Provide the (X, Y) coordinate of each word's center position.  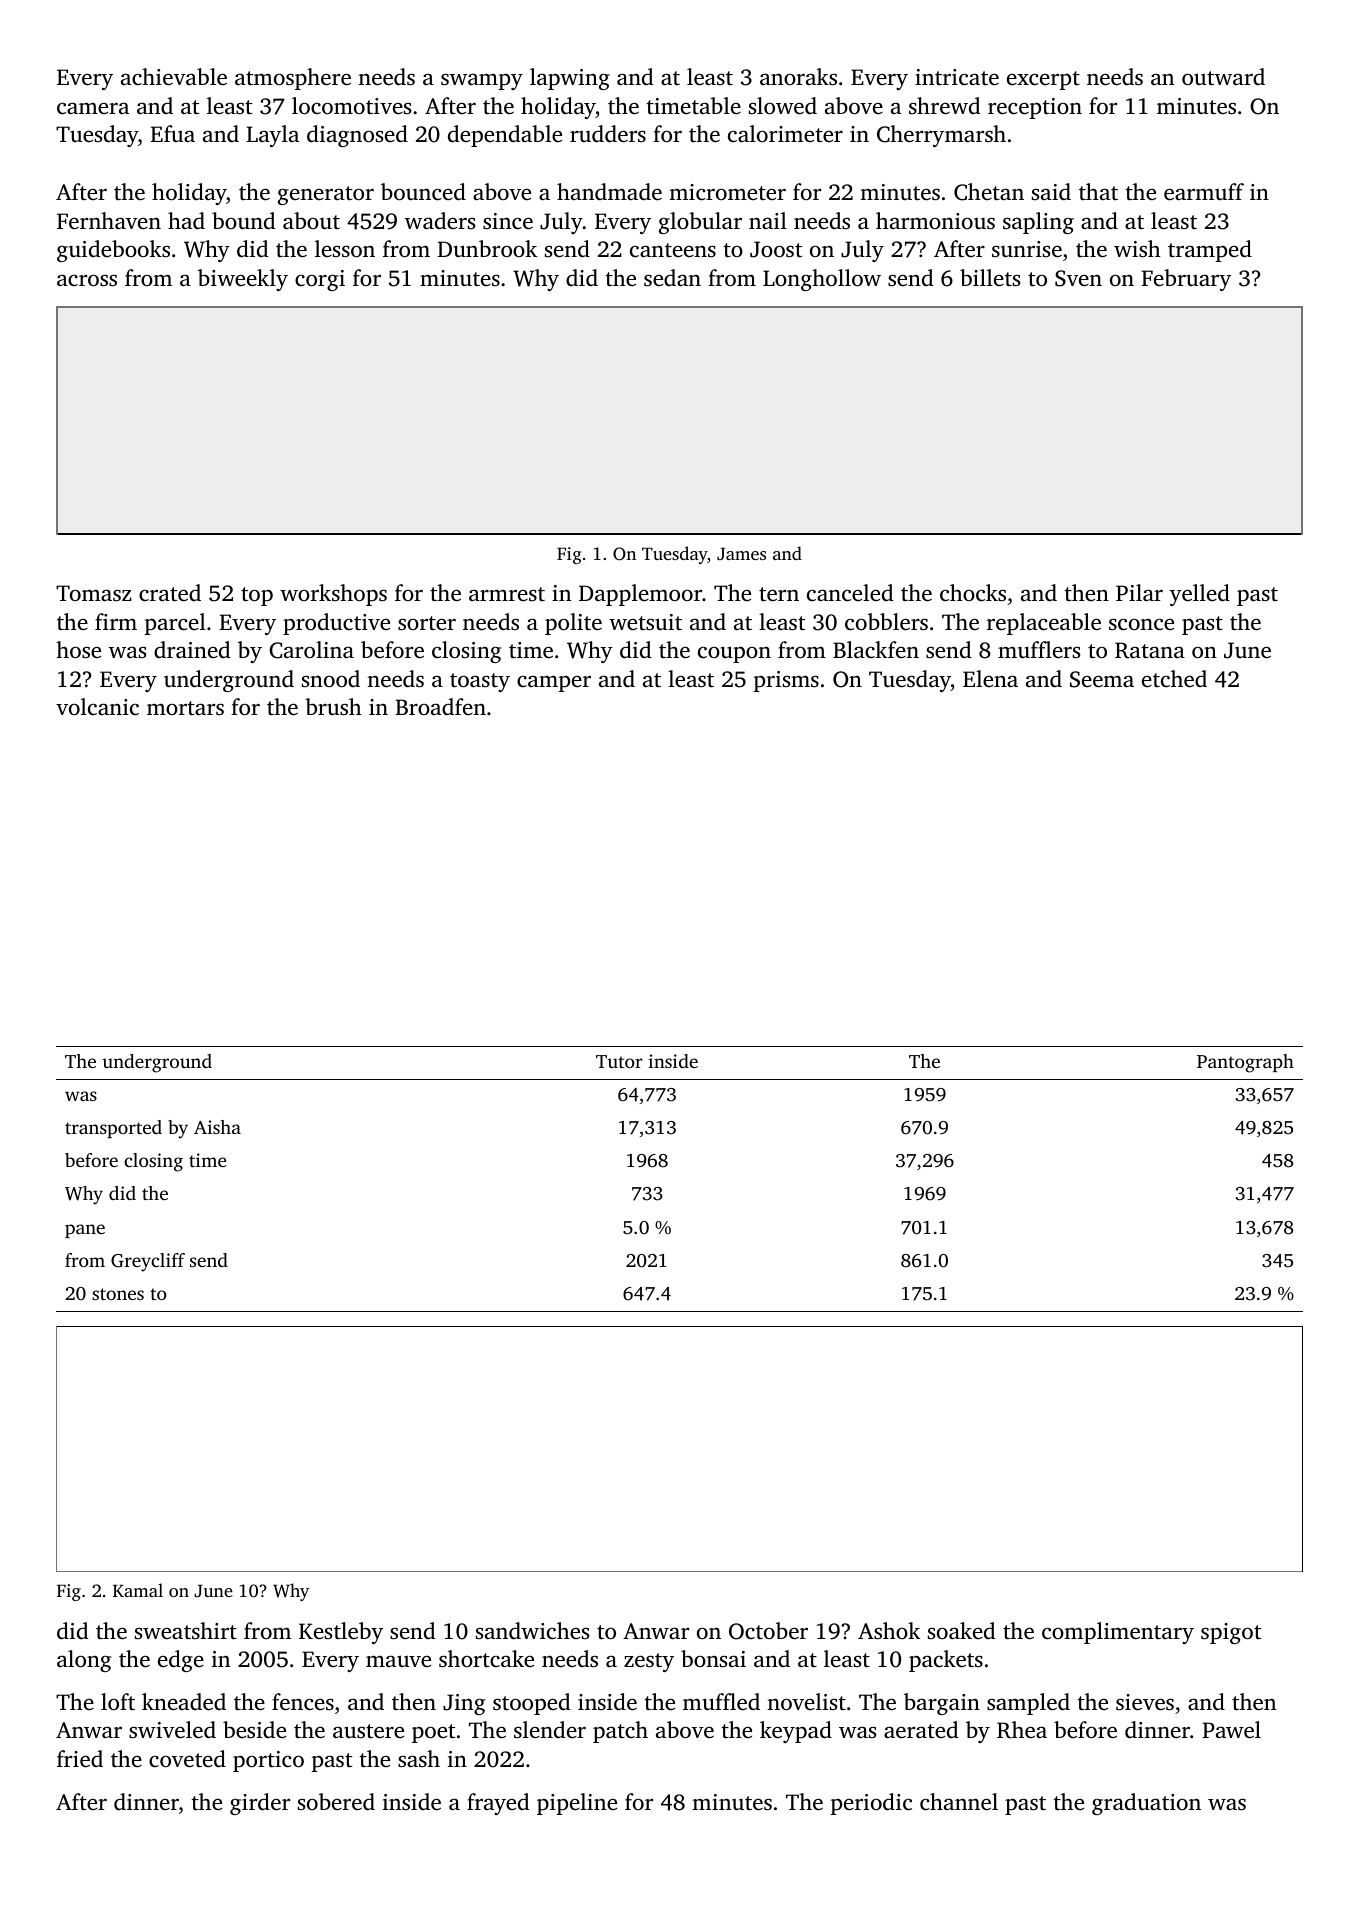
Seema (1102, 679)
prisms (786, 681)
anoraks (798, 76)
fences (303, 1702)
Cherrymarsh (941, 136)
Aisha (217, 1127)
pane (85, 1231)
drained (192, 649)
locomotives (351, 106)
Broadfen (440, 706)
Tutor (619, 1061)
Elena (990, 678)
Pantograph (1245, 1063)
